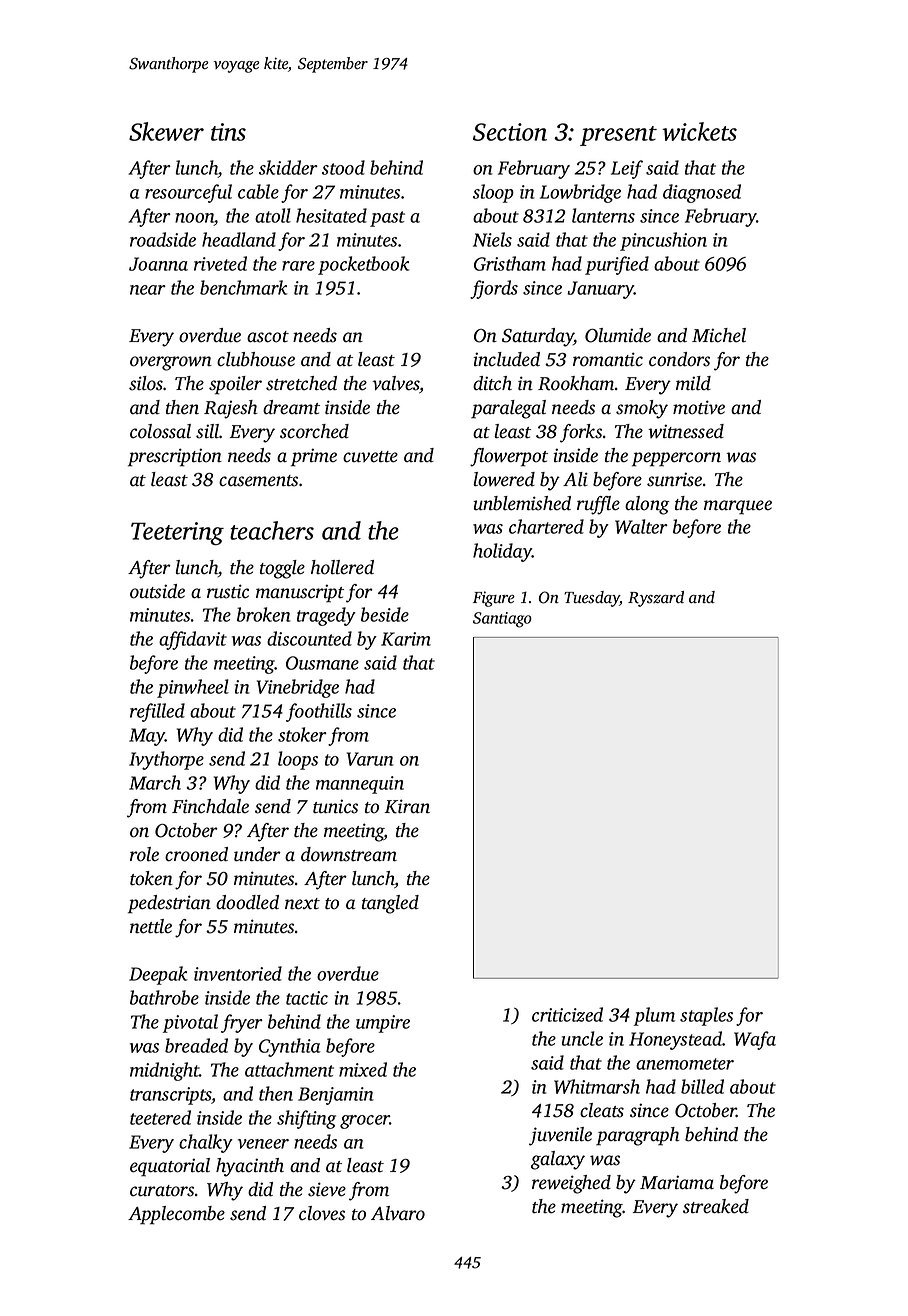 This screenshot has width=908, height=1316. Describe the element at coordinates (558, 1160) in the screenshot. I see `galaxy` at that location.
